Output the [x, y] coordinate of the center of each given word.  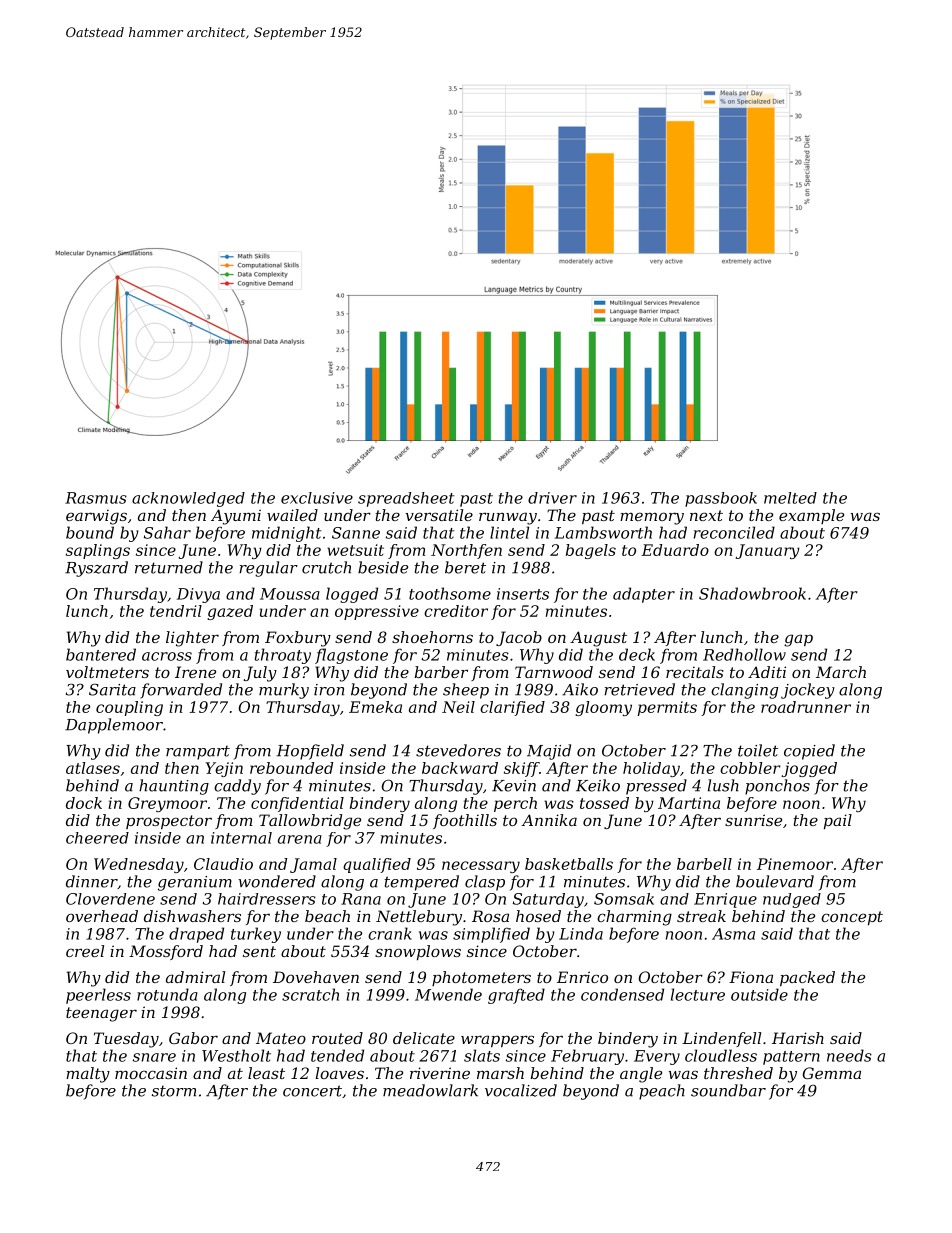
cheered [97, 838]
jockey [808, 691]
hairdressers [267, 899]
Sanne [356, 533]
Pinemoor [795, 864]
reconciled [734, 532]
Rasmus [96, 498]
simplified [491, 935]
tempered [421, 883]
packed [807, 978]
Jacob [519, 638]
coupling [129, 708]
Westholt [236, 1055]
